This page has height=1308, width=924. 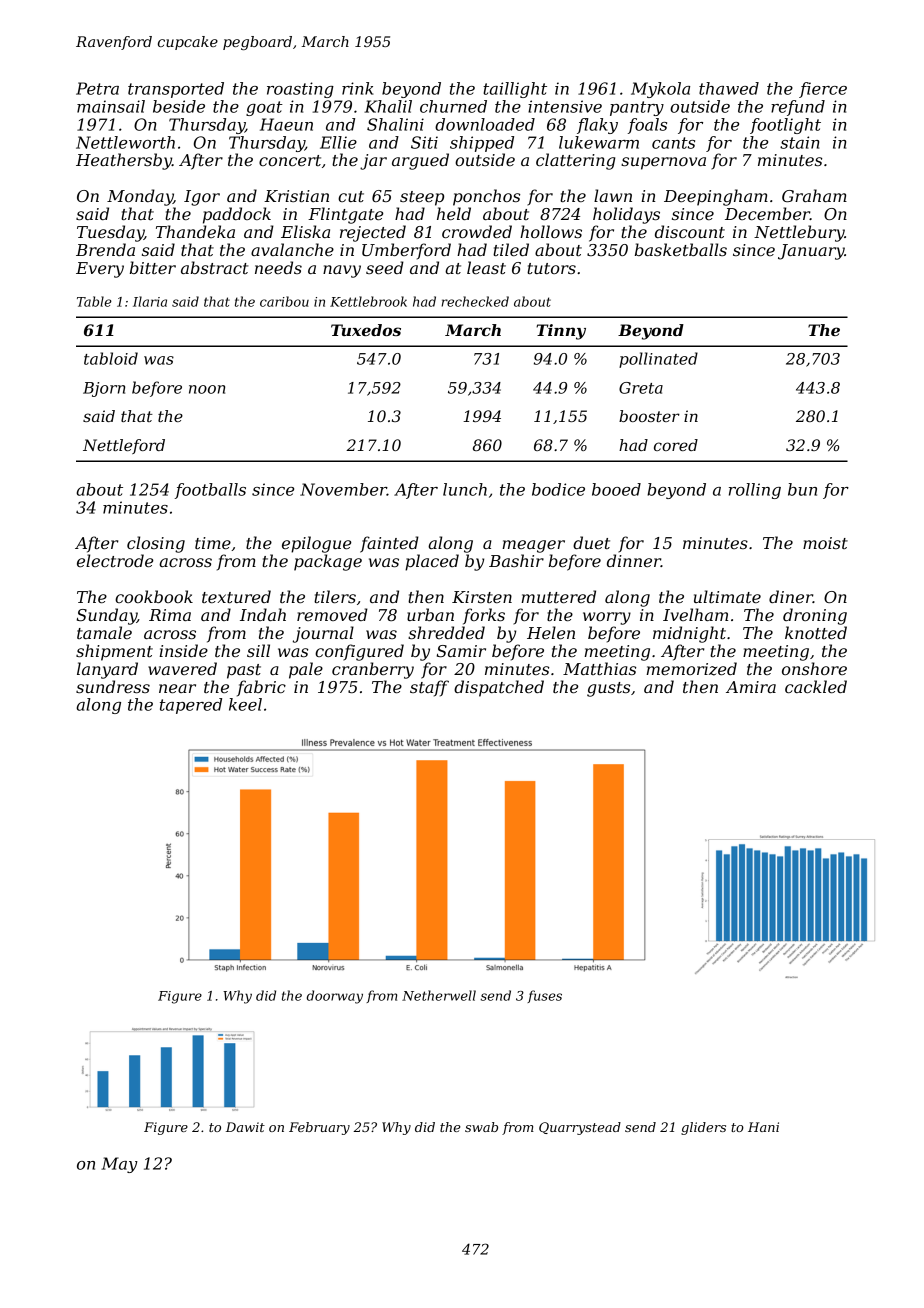 I want to click on bodice, so click(x=558, y=489).
